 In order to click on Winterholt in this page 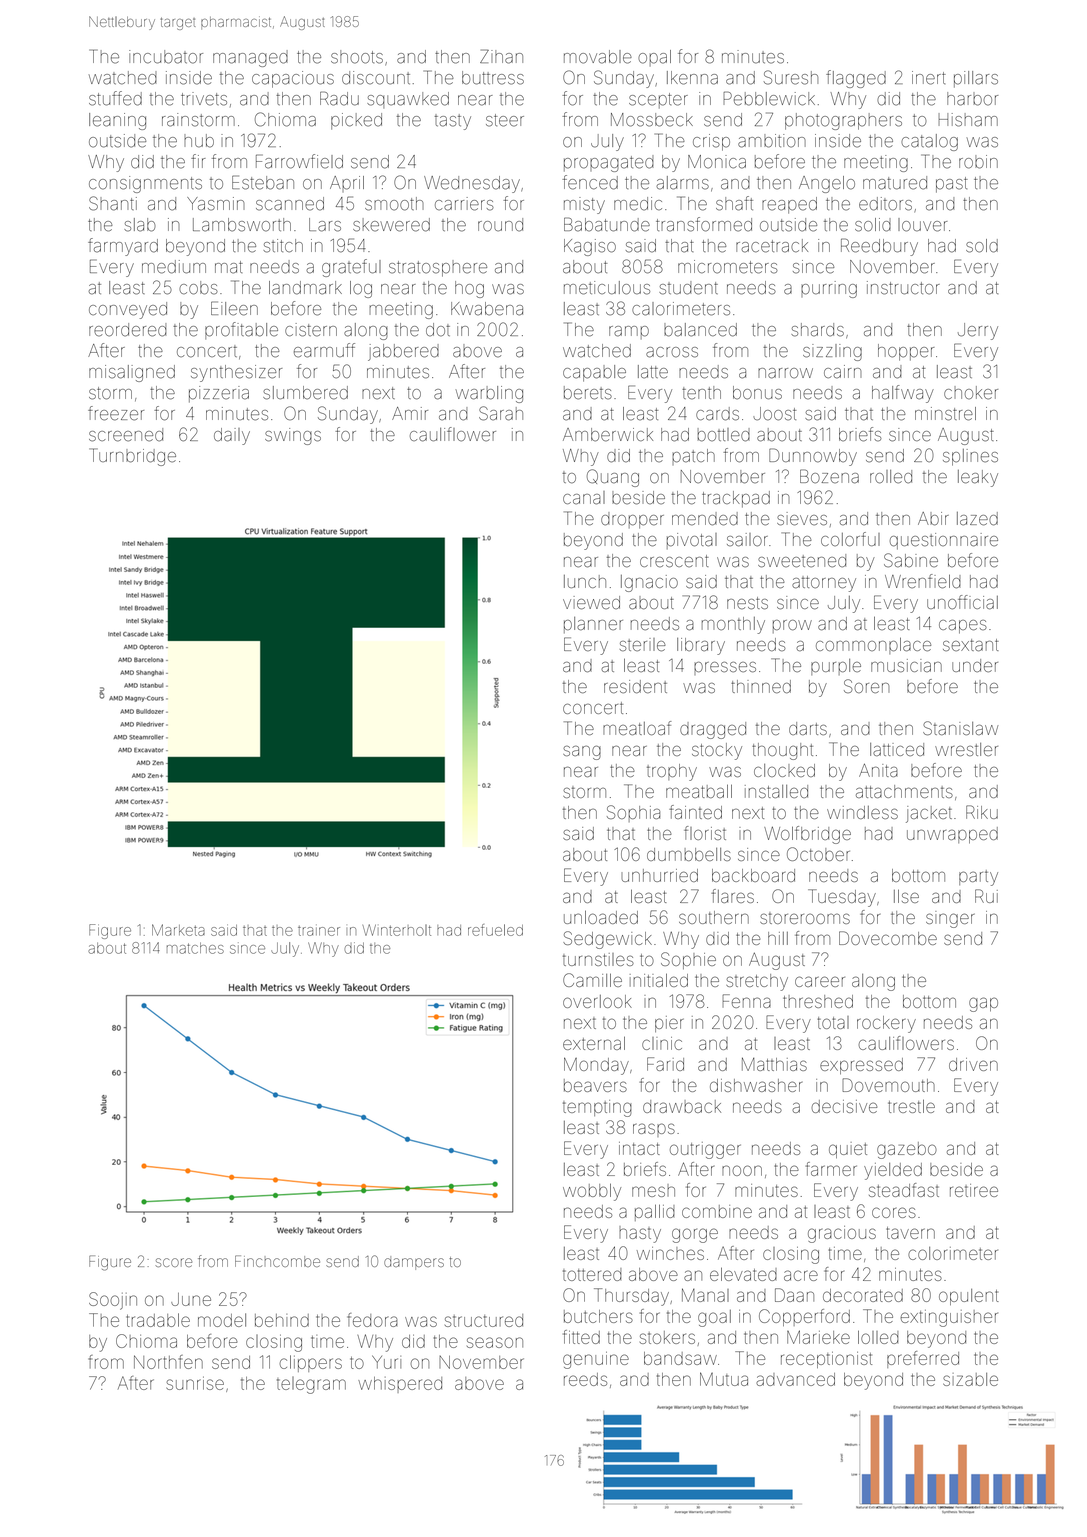, I will do `click(397, 930)`.
